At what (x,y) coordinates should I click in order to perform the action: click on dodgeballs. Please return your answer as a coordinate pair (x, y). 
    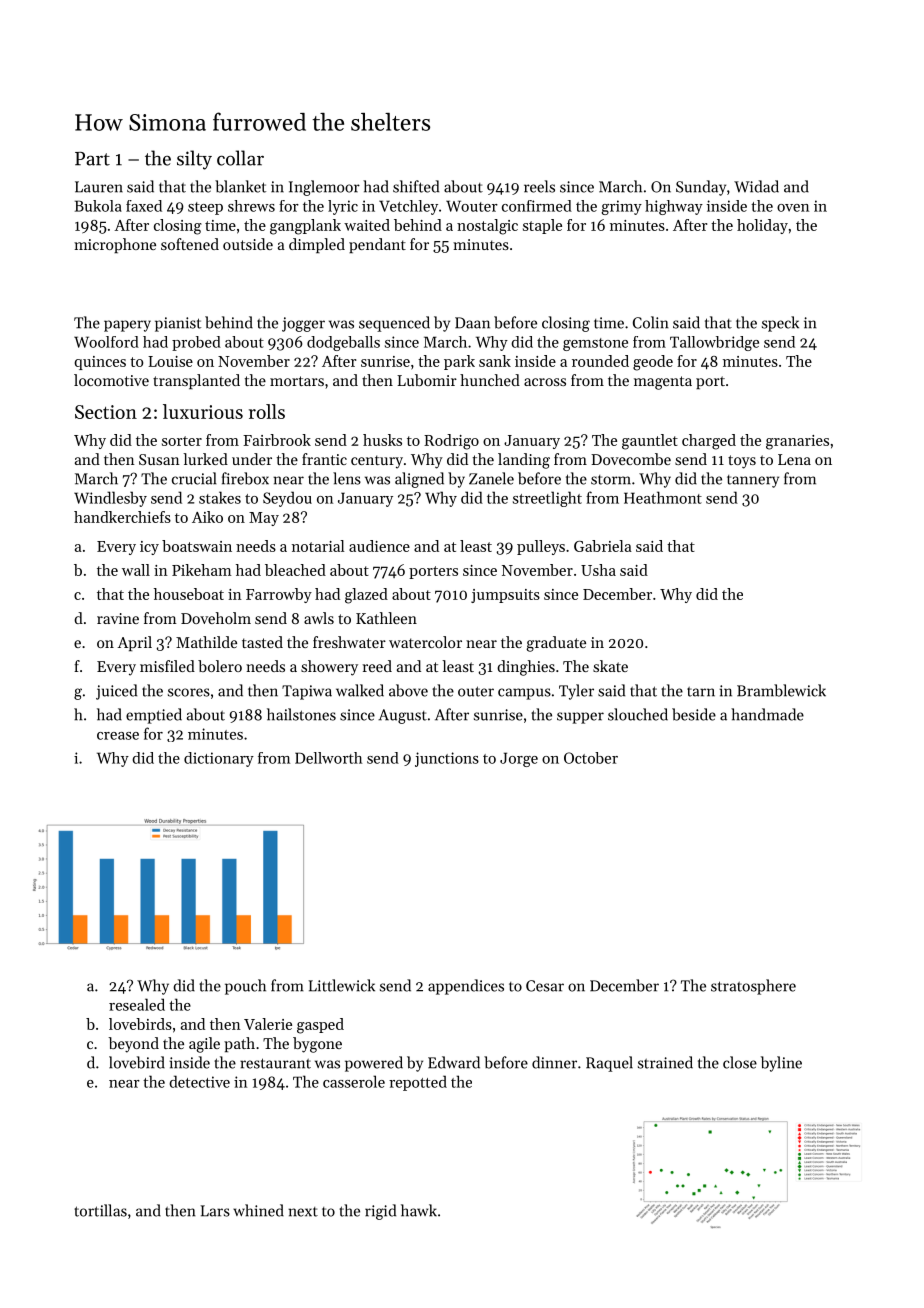
    Looking at the image, I should click on (343, 343).
